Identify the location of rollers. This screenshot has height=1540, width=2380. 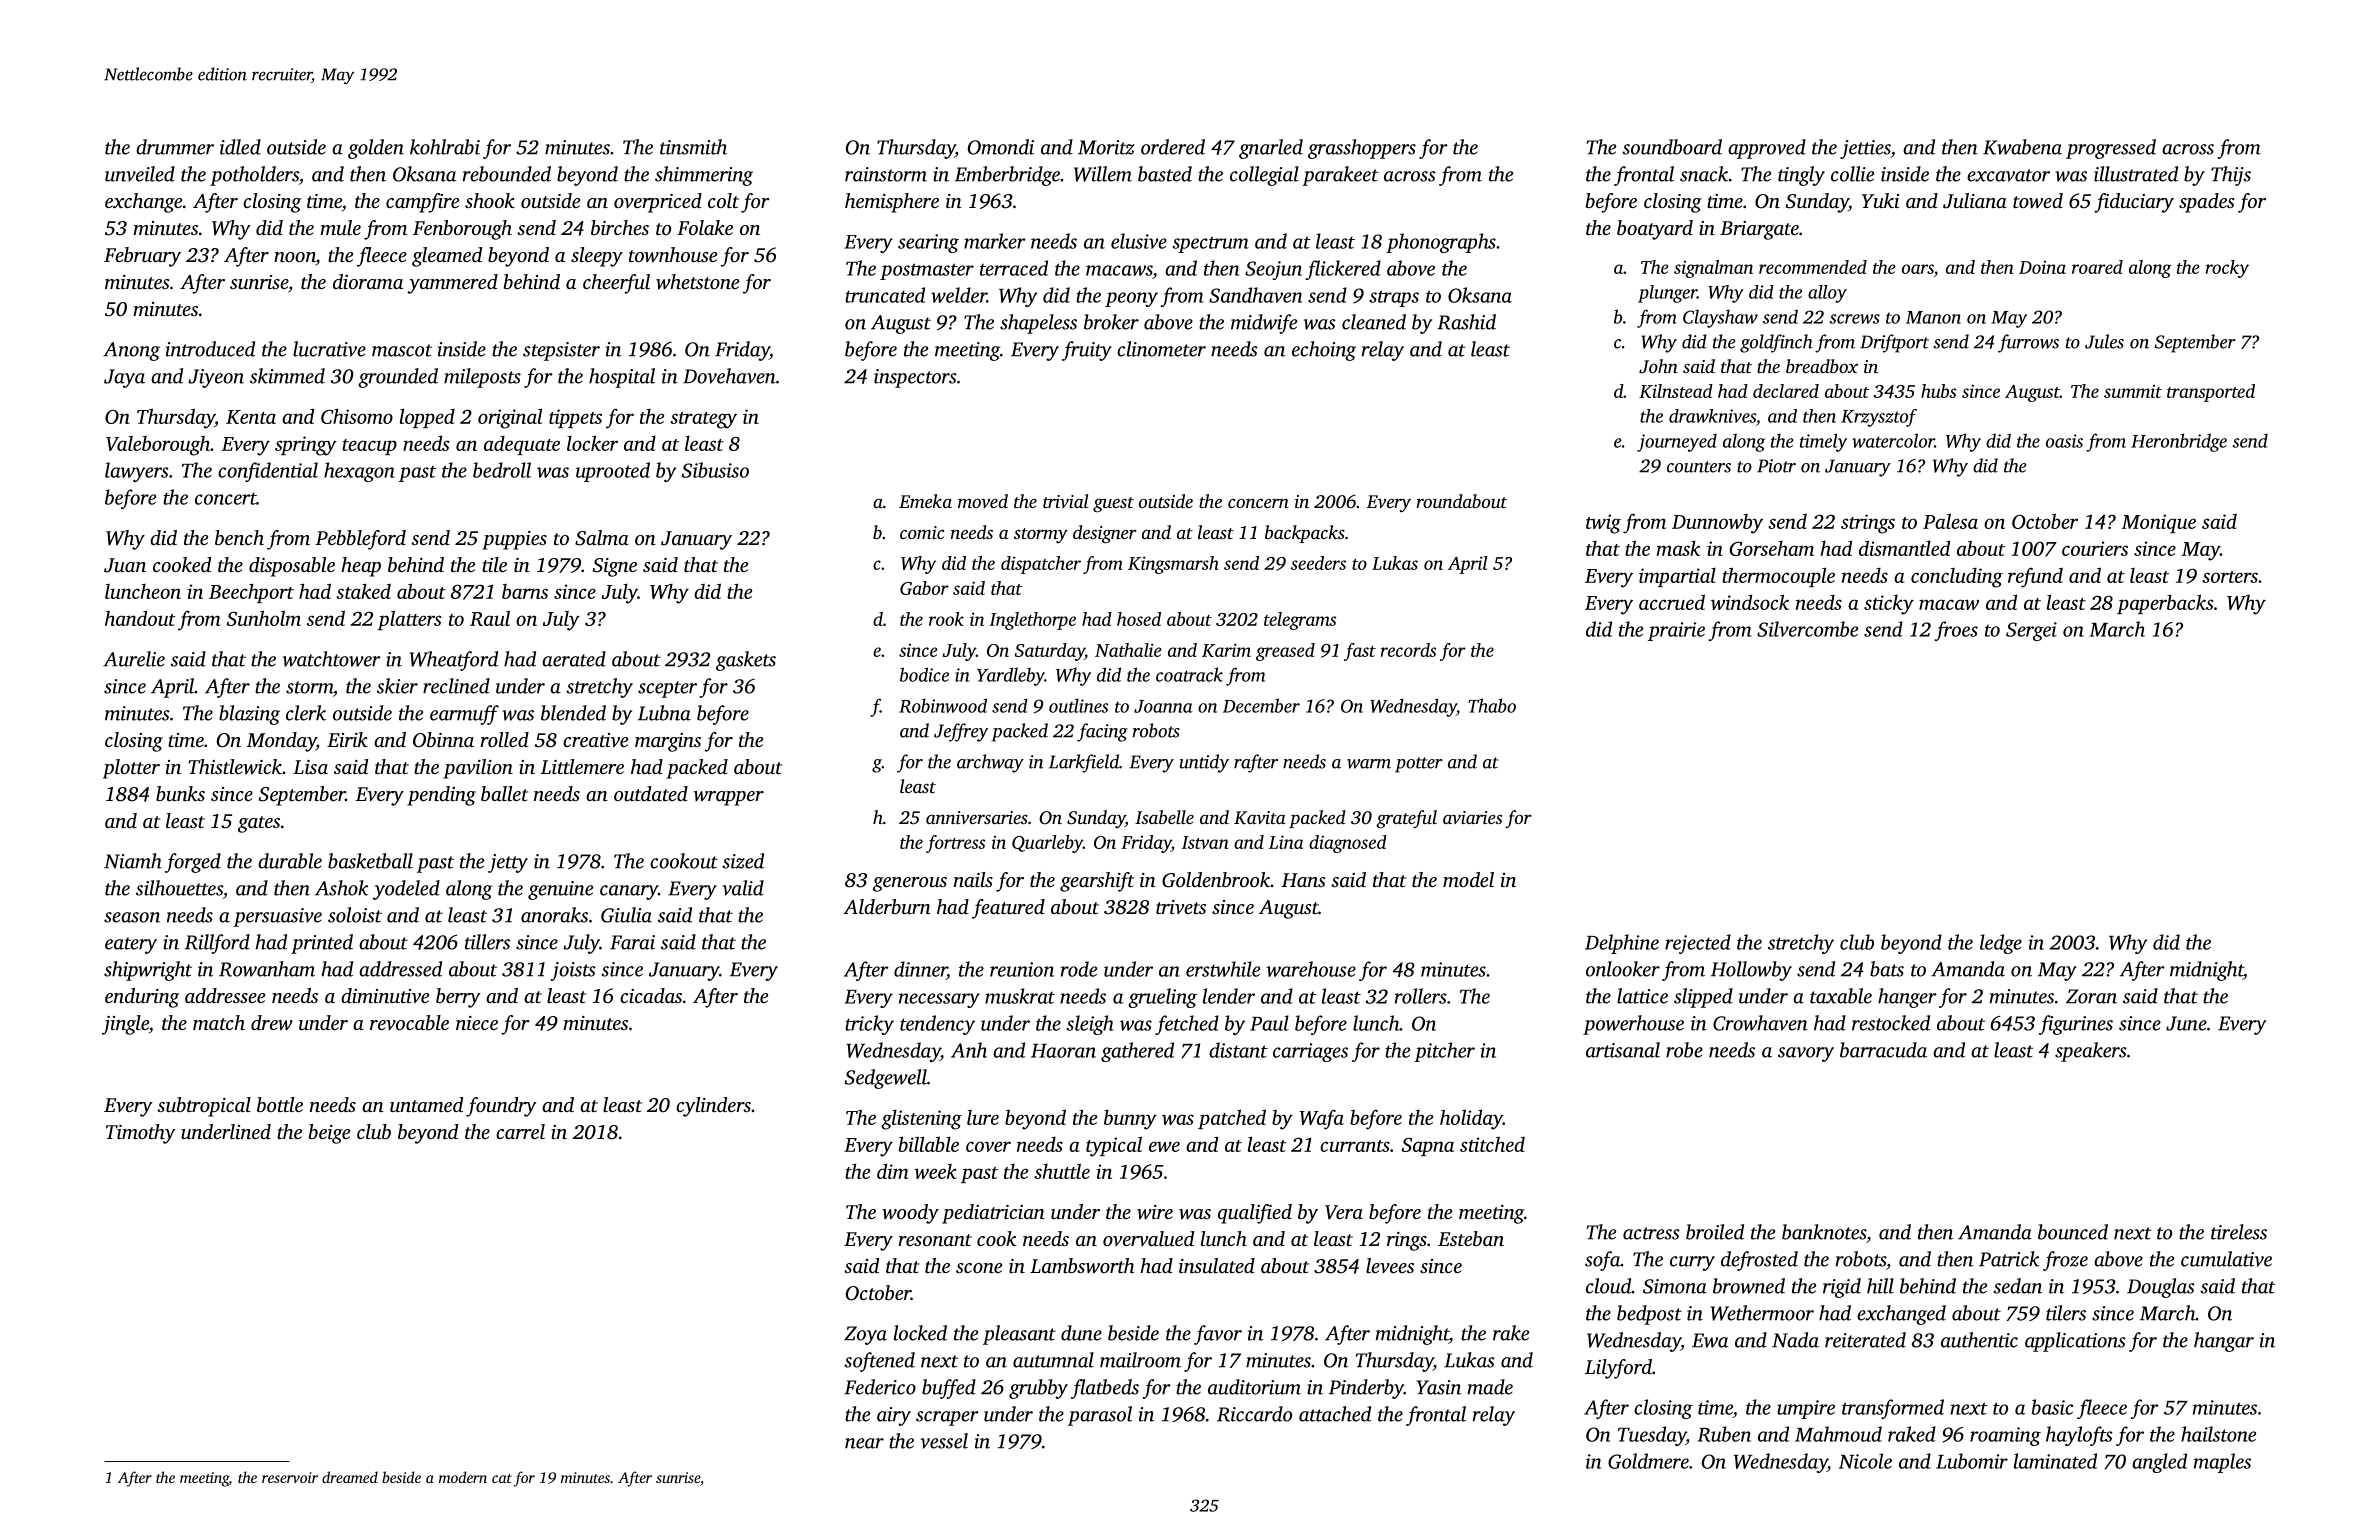
(1421, 996).
